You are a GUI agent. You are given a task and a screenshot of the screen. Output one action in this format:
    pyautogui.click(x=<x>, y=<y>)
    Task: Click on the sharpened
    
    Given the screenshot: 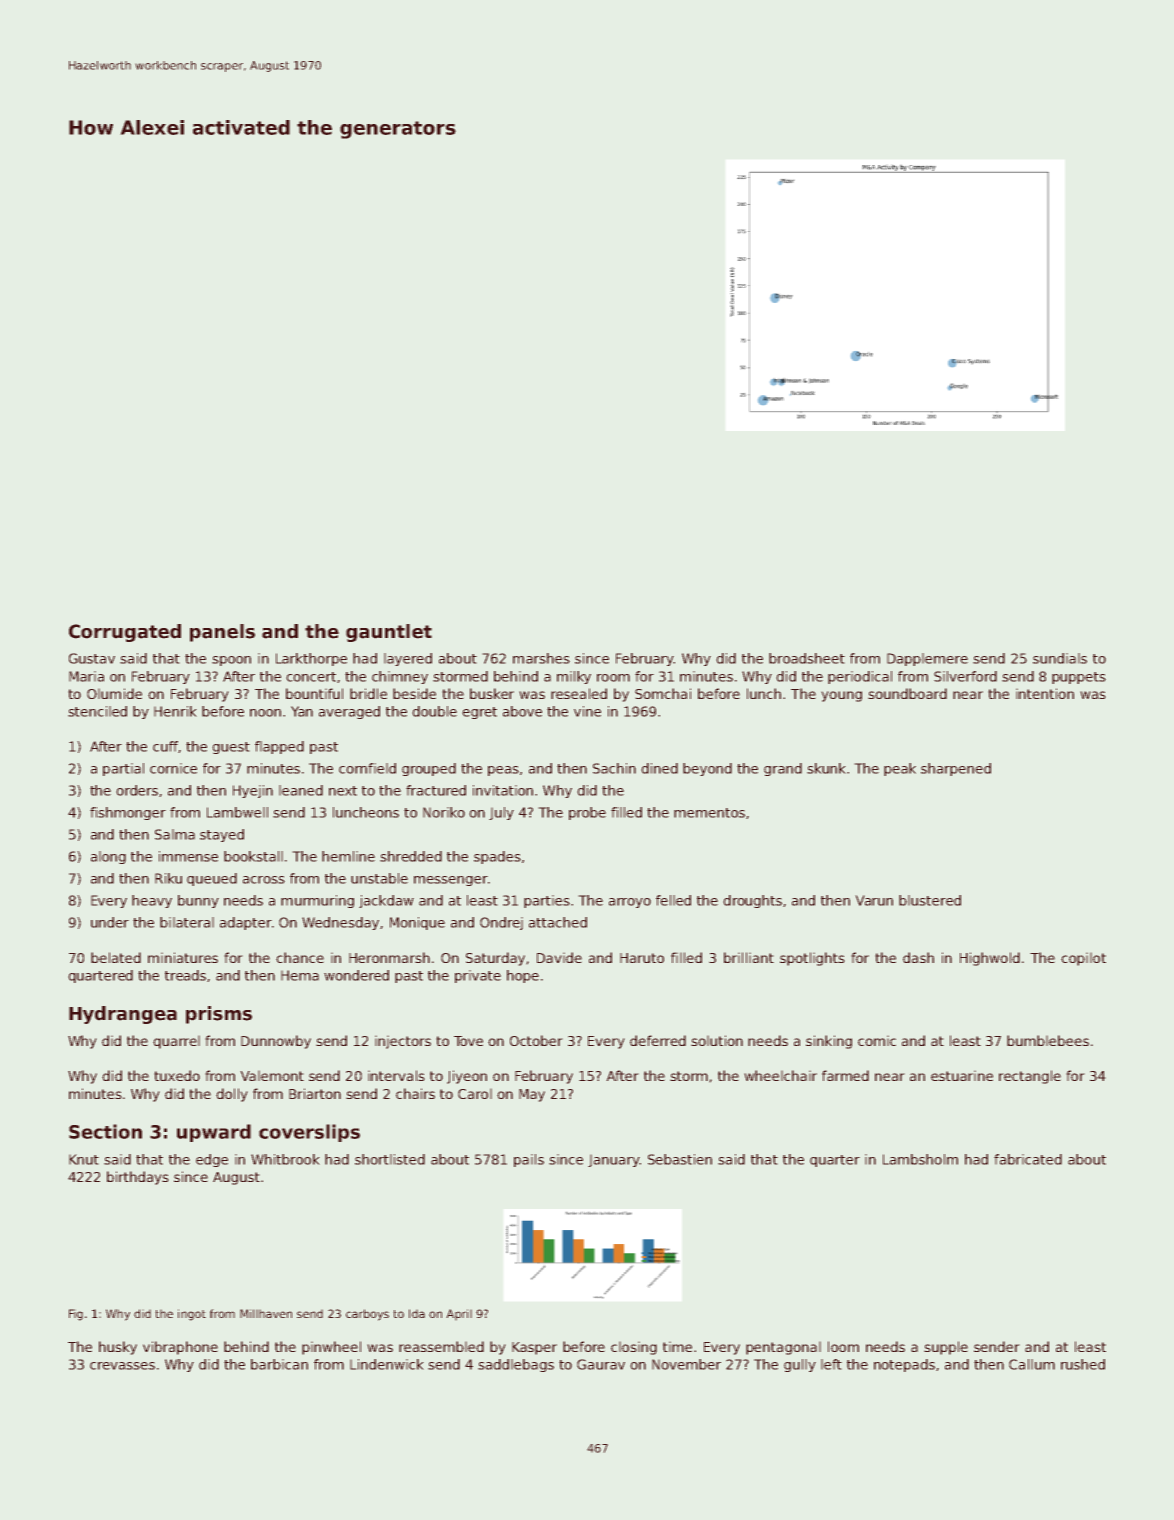 What is the action you would take?
    pyautogui.click(x=956, y=769)
